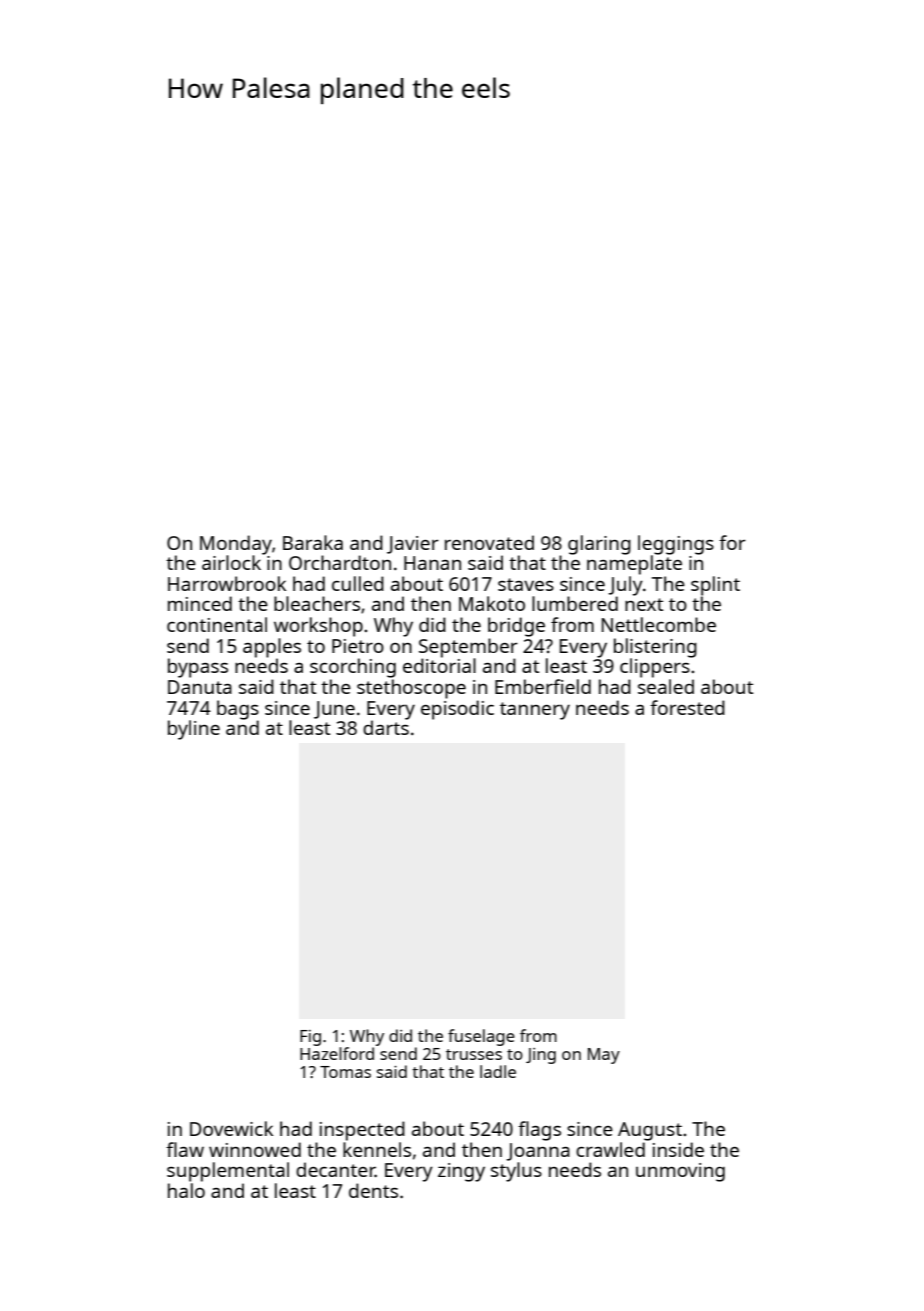  What do you see at coordinates (236, 545) in the page?
I see `Monday` at bounding box center [236, 545].
